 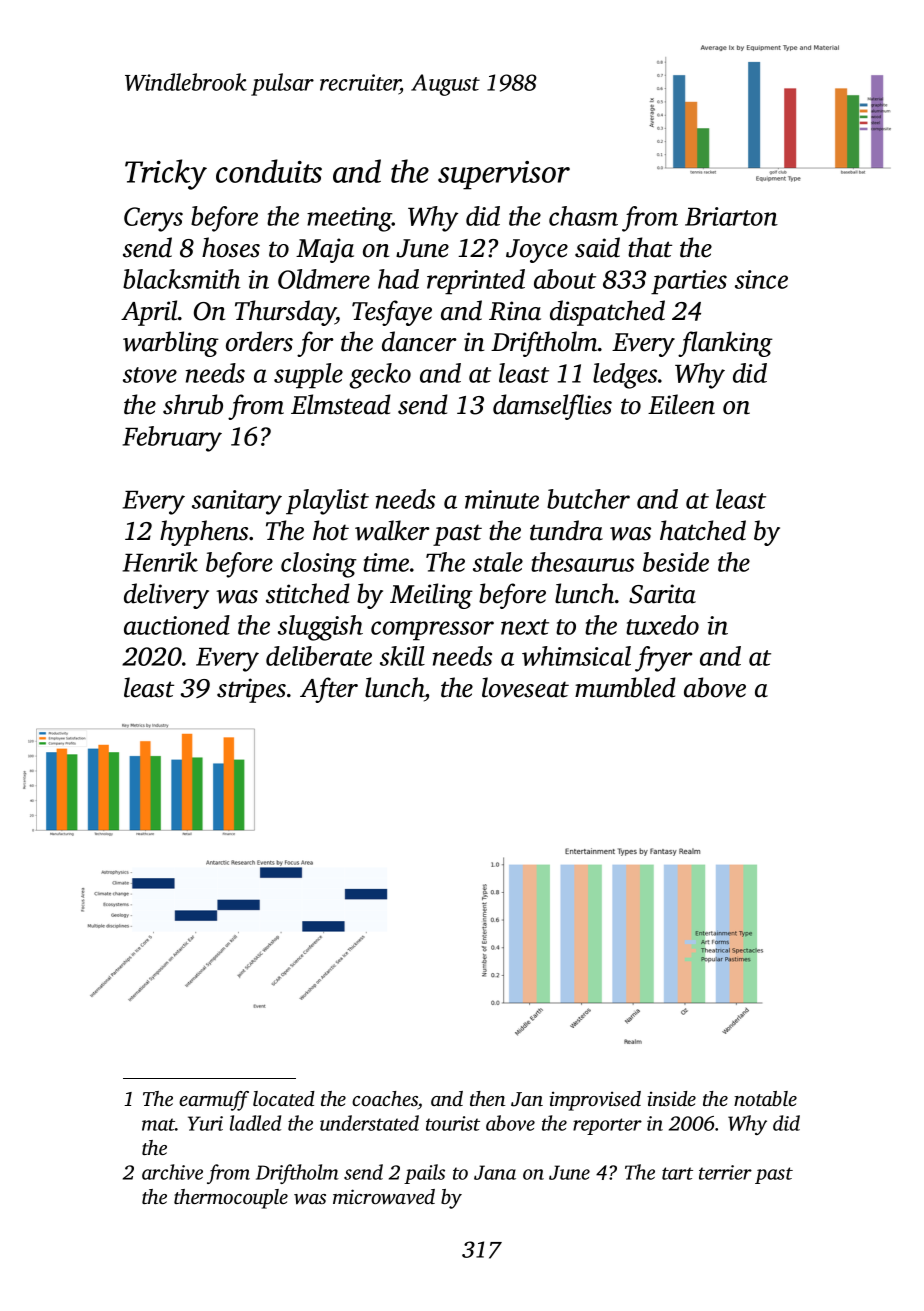 What do you see at coordinates (625, 687) in the screenshot?
I see `mumbled` at bounding box center [625, 687].
